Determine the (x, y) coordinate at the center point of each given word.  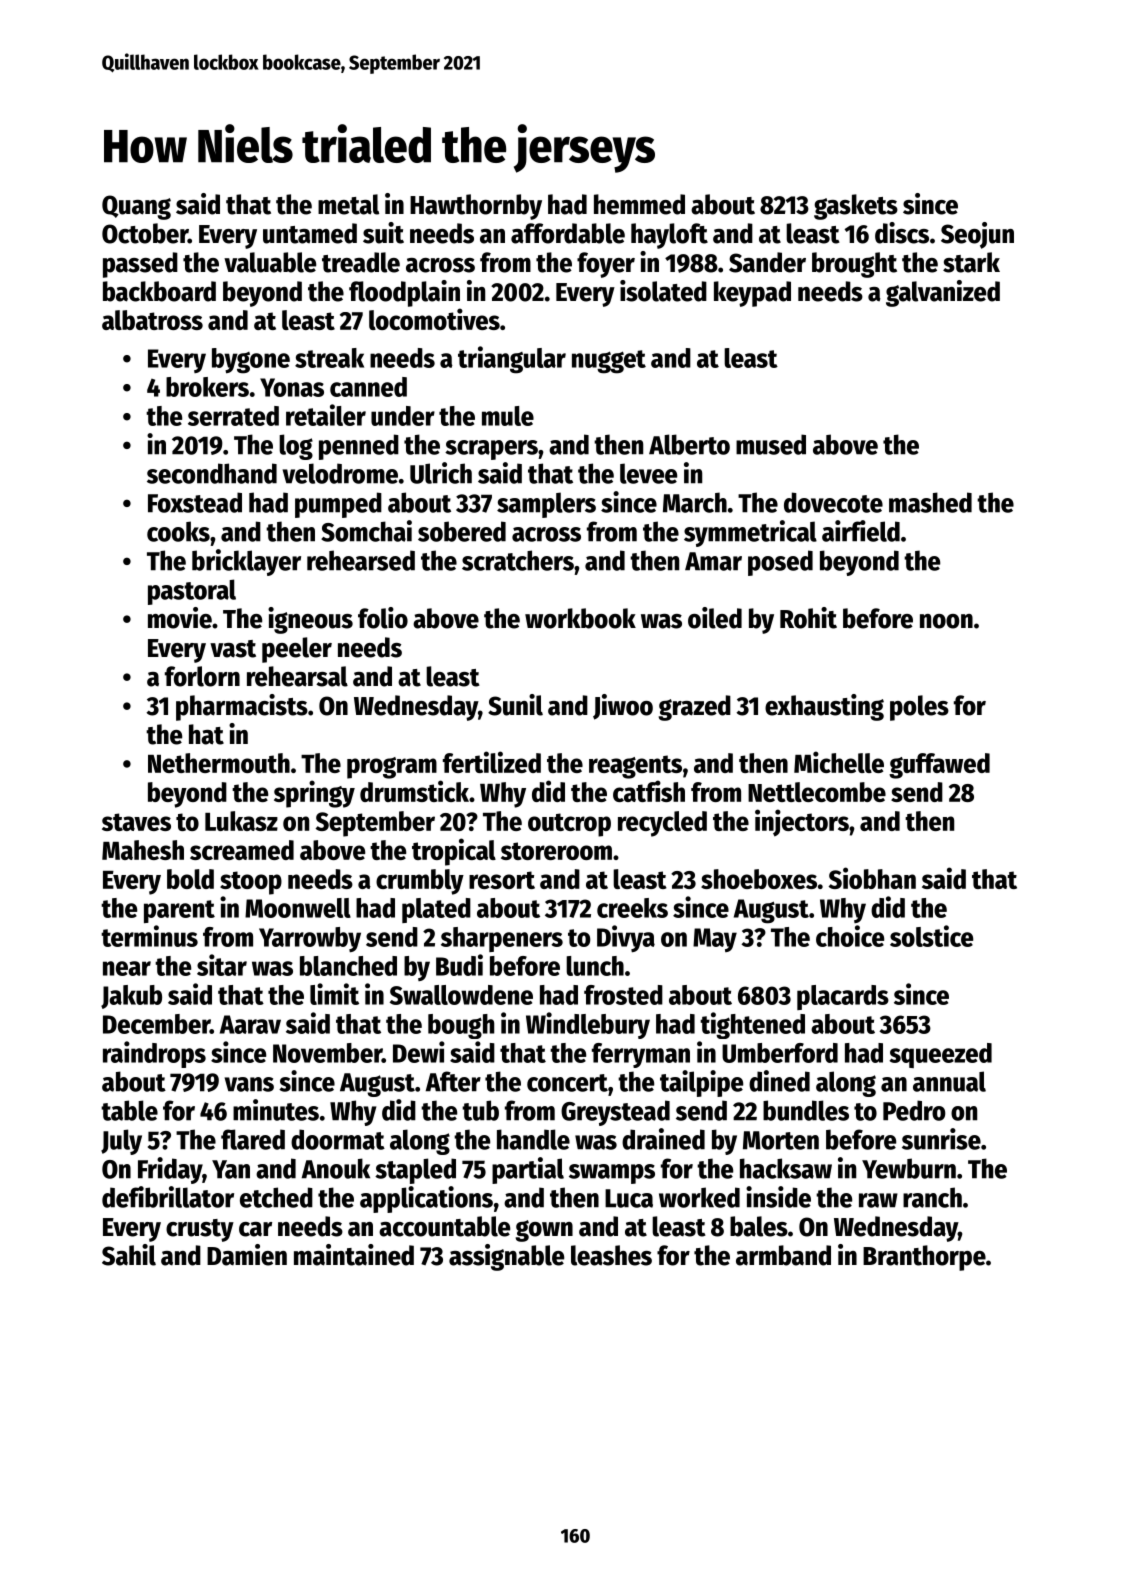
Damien (247, 1255)
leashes (611, 1255)
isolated (663, 291)
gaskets (856, 207)
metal (348, 204)
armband (783, 1255)
